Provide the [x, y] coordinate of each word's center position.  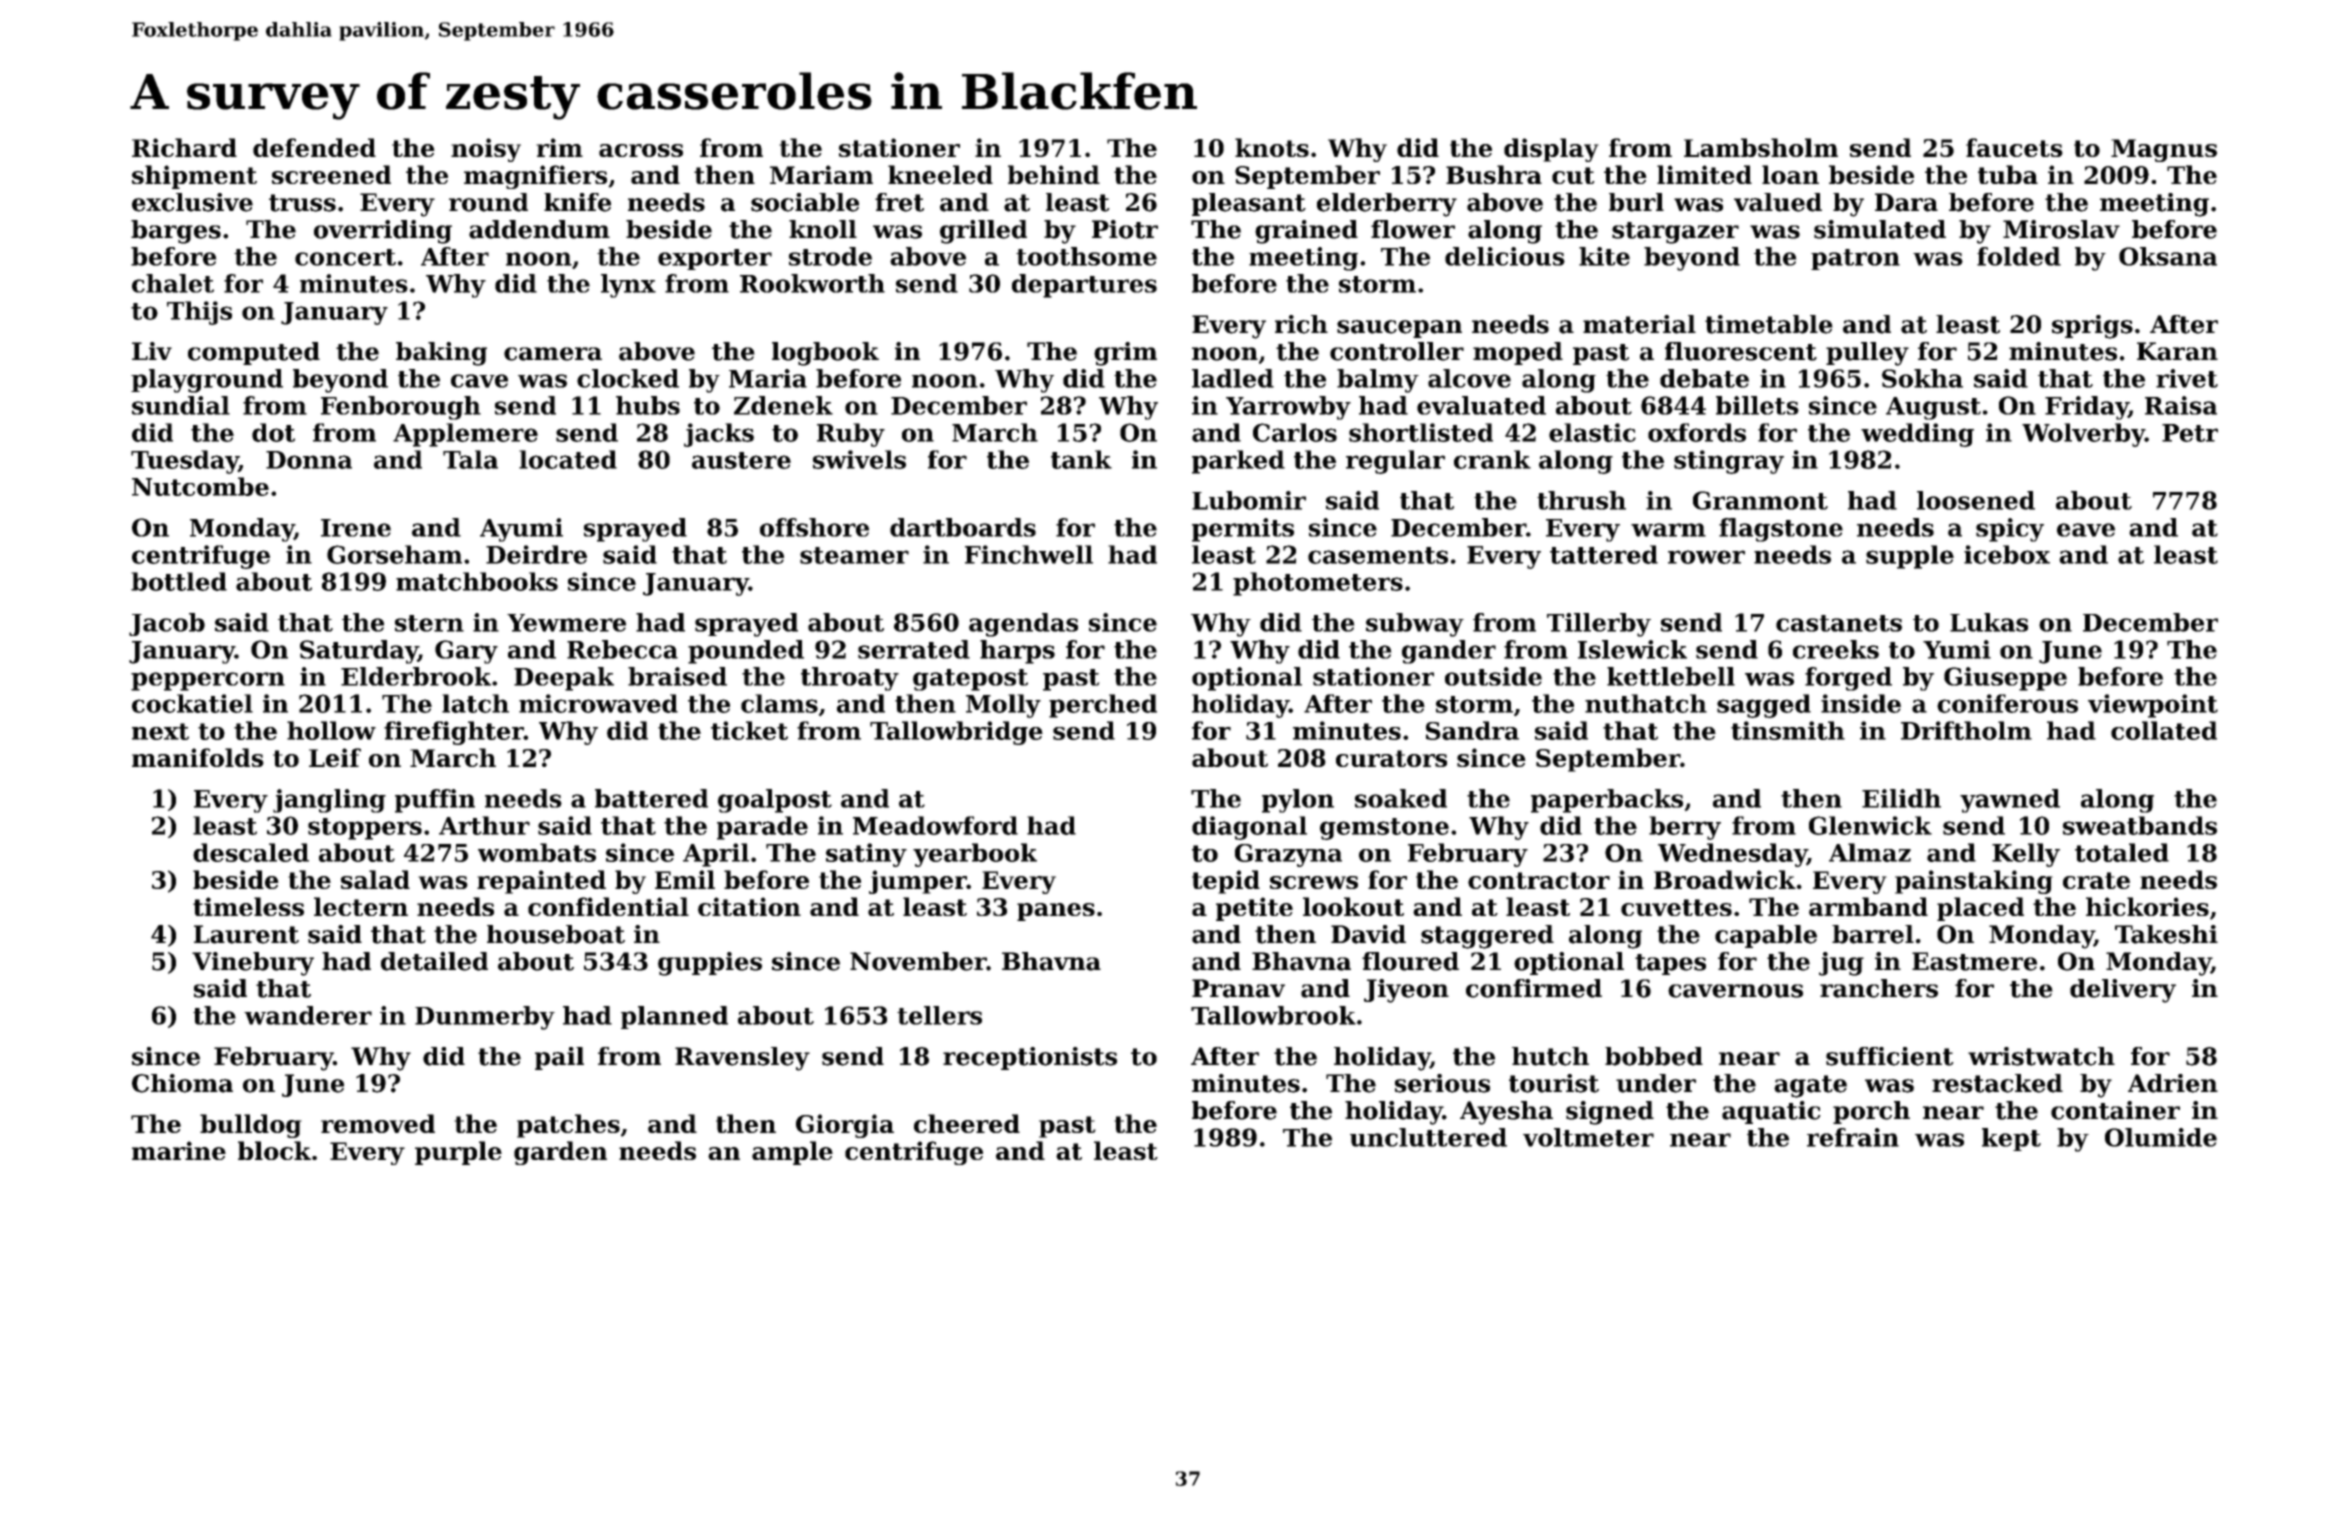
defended [314, 147]
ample [792, 1153]
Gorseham [394, 554]
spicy [2010, 530]
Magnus [2164, 150]
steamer [854, 555]
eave [2086, 530]
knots [1272, 147]
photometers [1318, 584]
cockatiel [192, 703]
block [274, 1150]
